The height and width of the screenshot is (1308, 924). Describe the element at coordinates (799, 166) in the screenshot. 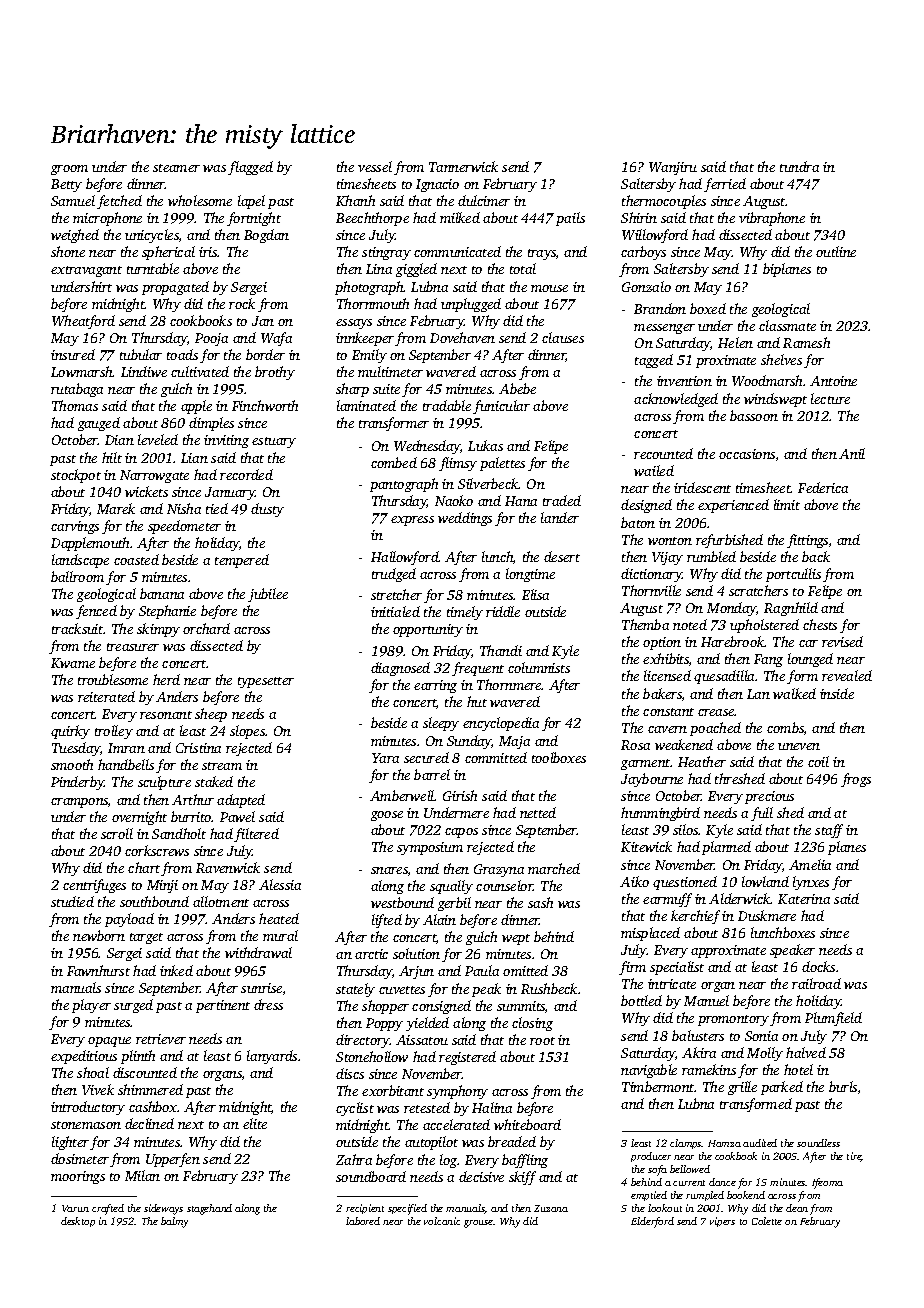

I see `tundra` at that location.
